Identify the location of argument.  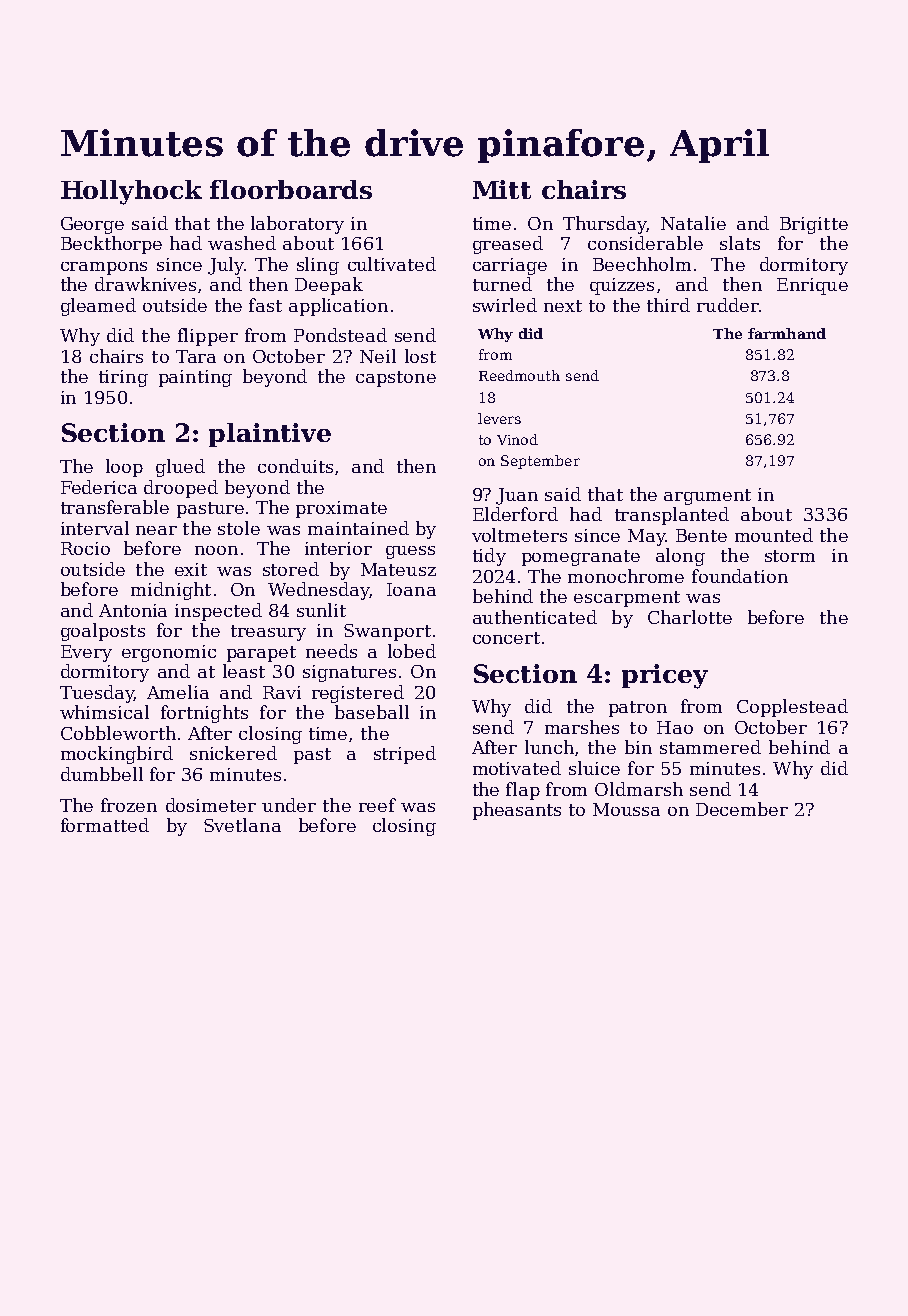
(707, 497).
